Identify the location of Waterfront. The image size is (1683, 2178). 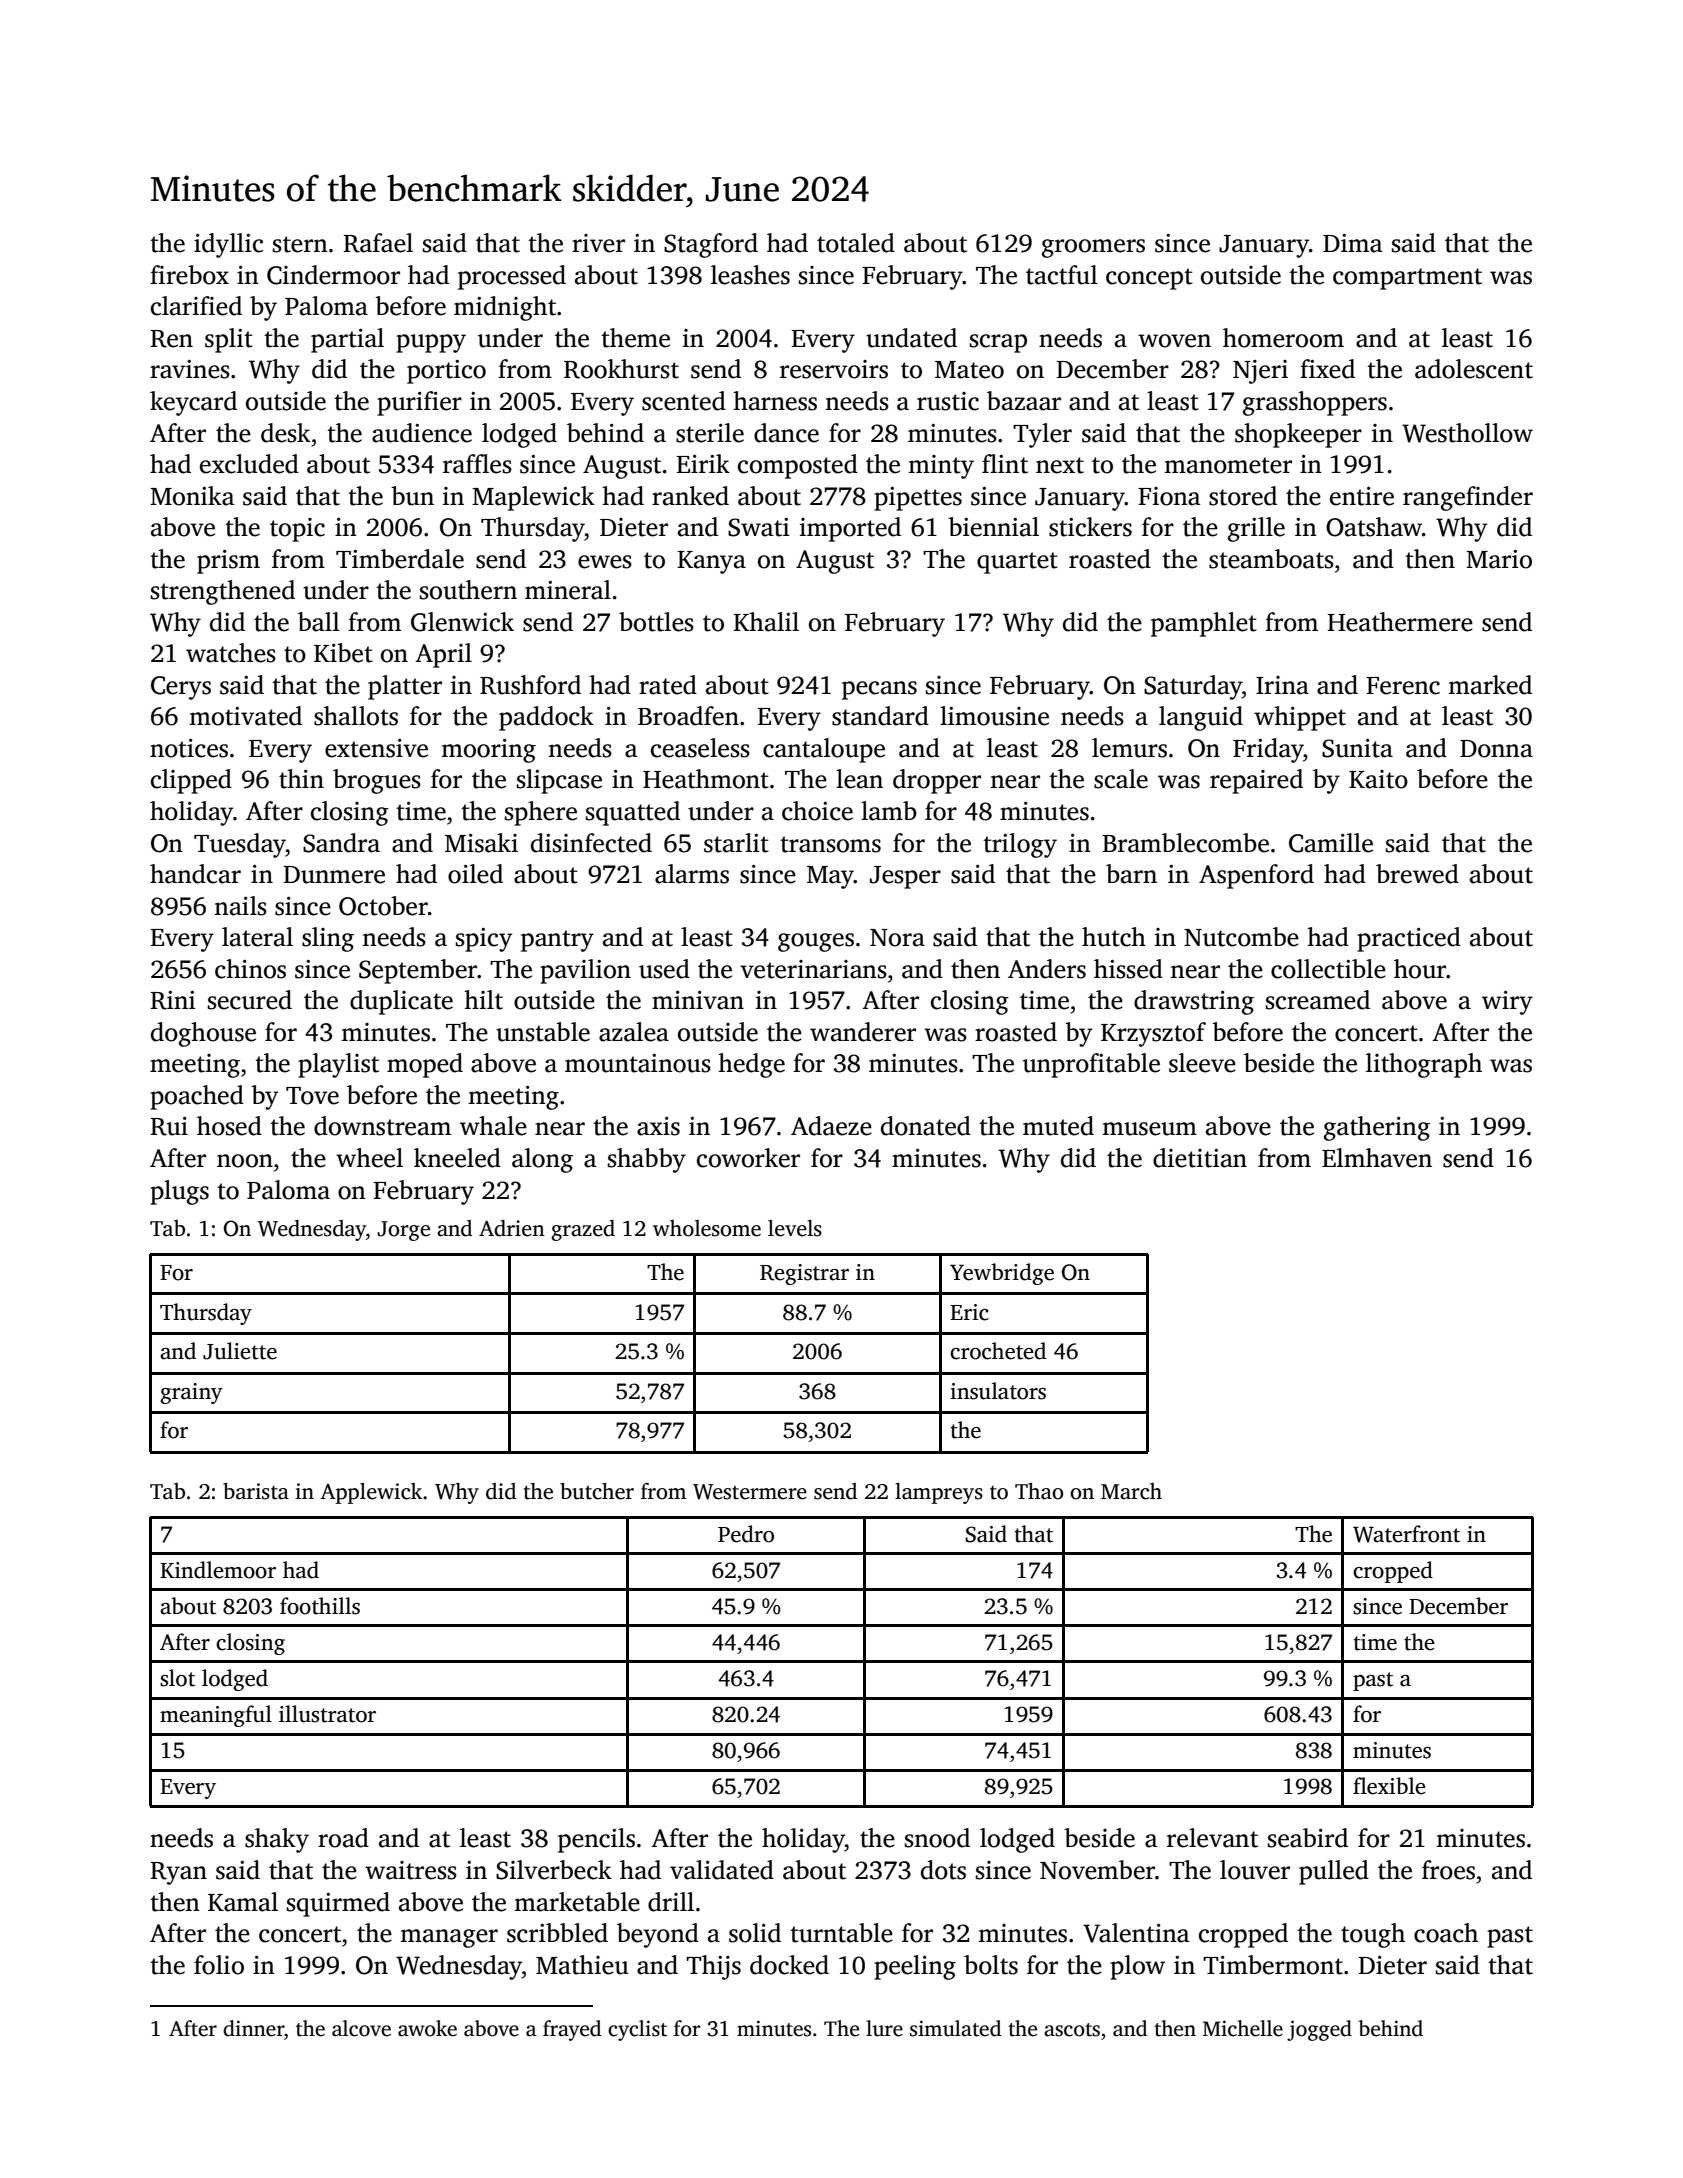
(1406, 1534).
